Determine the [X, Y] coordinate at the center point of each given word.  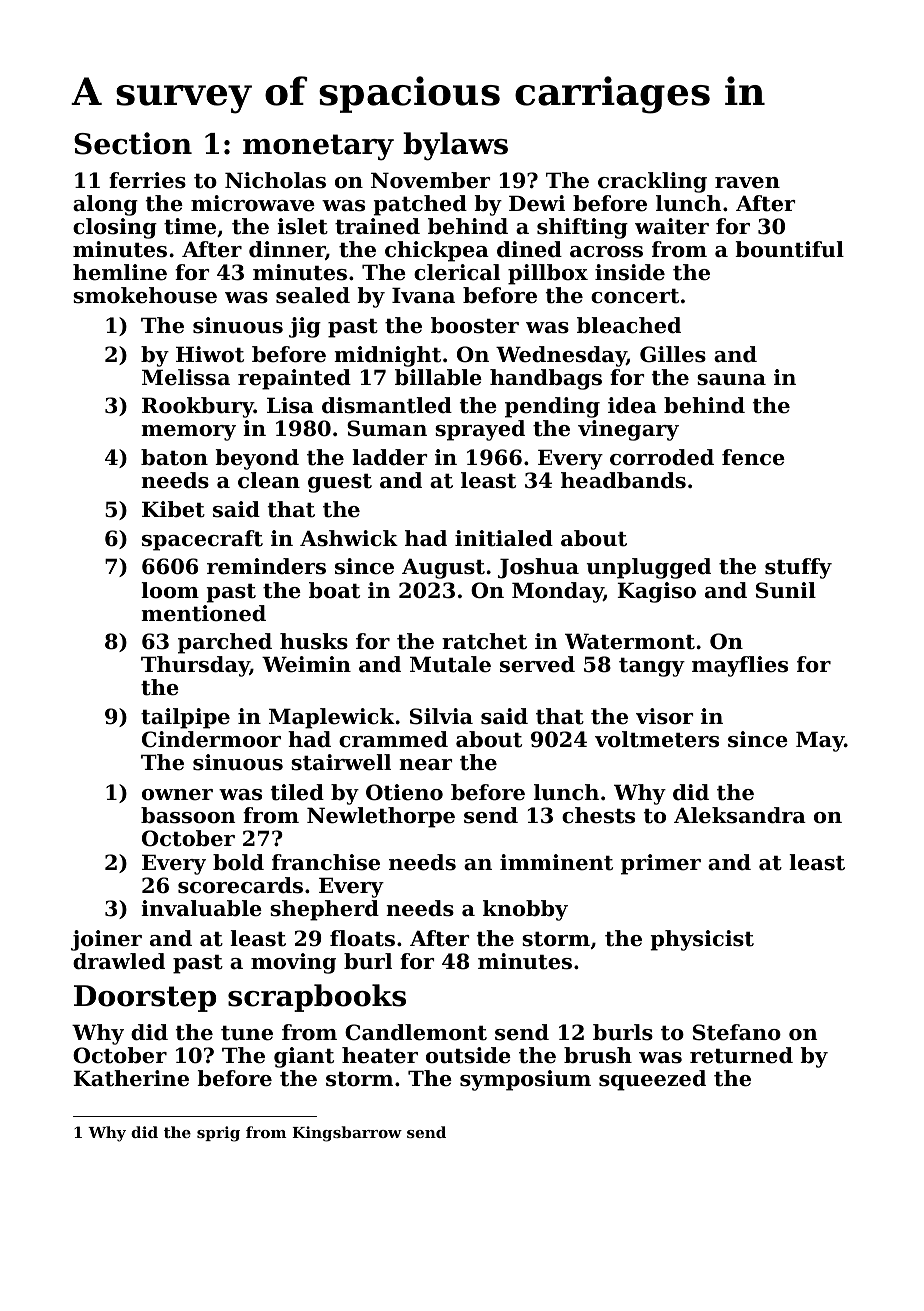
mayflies [740, 666]
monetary [318, 147]
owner [177, 795]
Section [133, 143]
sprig [218, 1134]
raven [747, 183]
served [537, 664]
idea [632, 405]
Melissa [186, 377]
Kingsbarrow [347, 1134]
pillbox [548, 274]
